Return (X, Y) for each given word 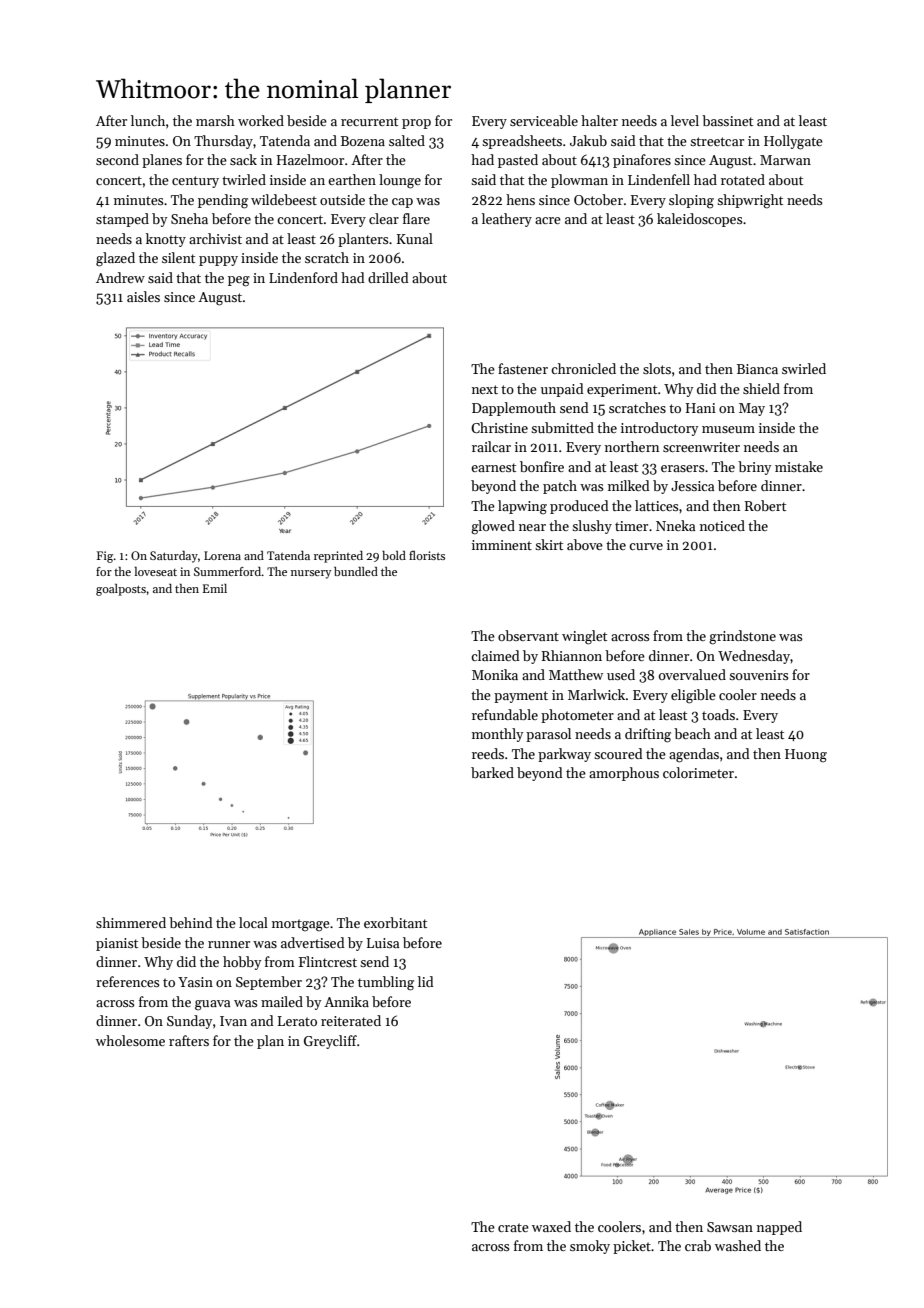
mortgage (301, 925)
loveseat (155, 571)
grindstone (742, 637)
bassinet (727, 120)
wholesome (130, 1040)
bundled (356, 571)
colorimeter (698, 772)
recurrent (369, 121)
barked (492, 772)
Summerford (228, 571)
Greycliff (330, 1042)
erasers (682, 468)
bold (394, 555)
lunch (148, 120)
